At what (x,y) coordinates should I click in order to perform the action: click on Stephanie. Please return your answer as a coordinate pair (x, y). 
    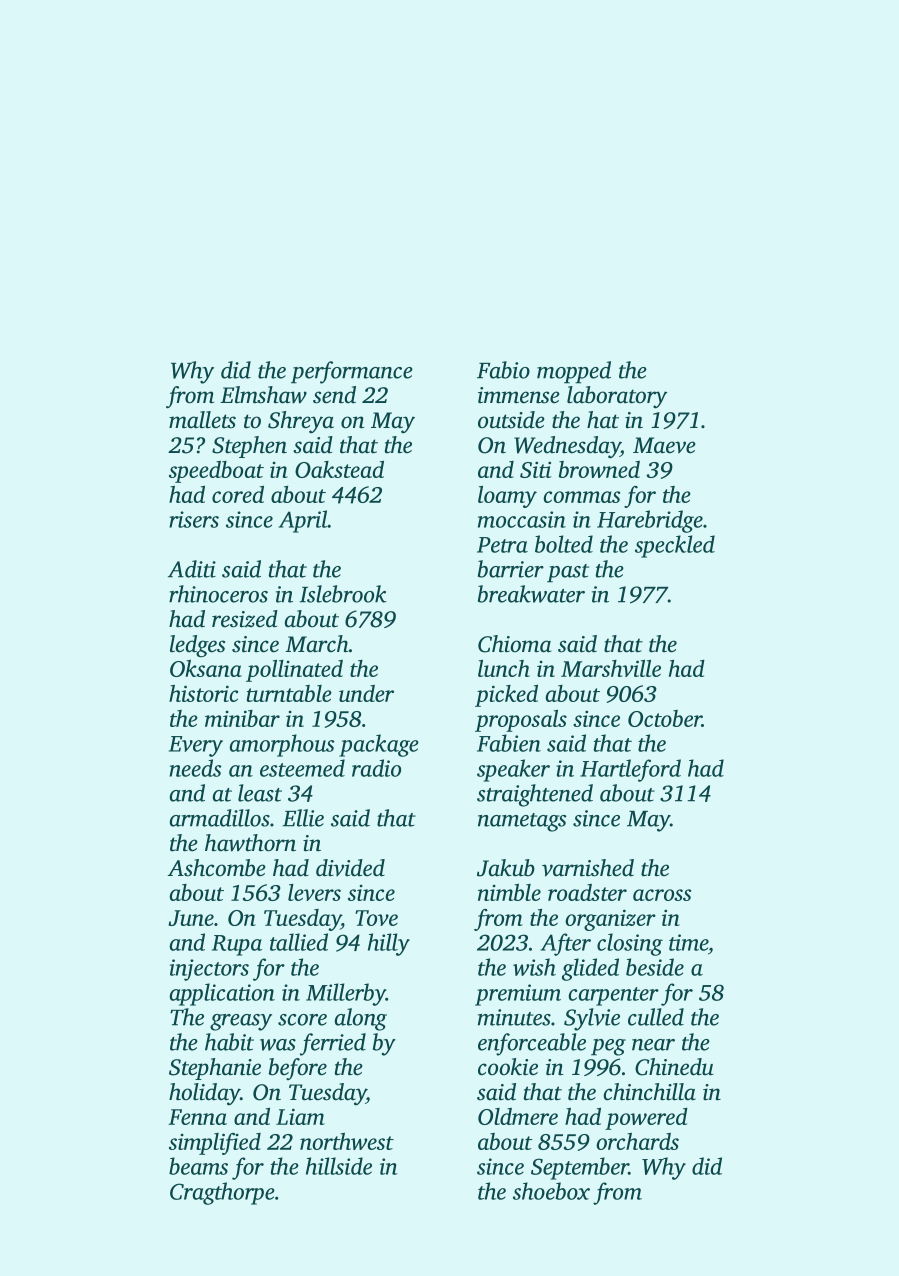
    Looking at the image, I should click on (215, 1069).
